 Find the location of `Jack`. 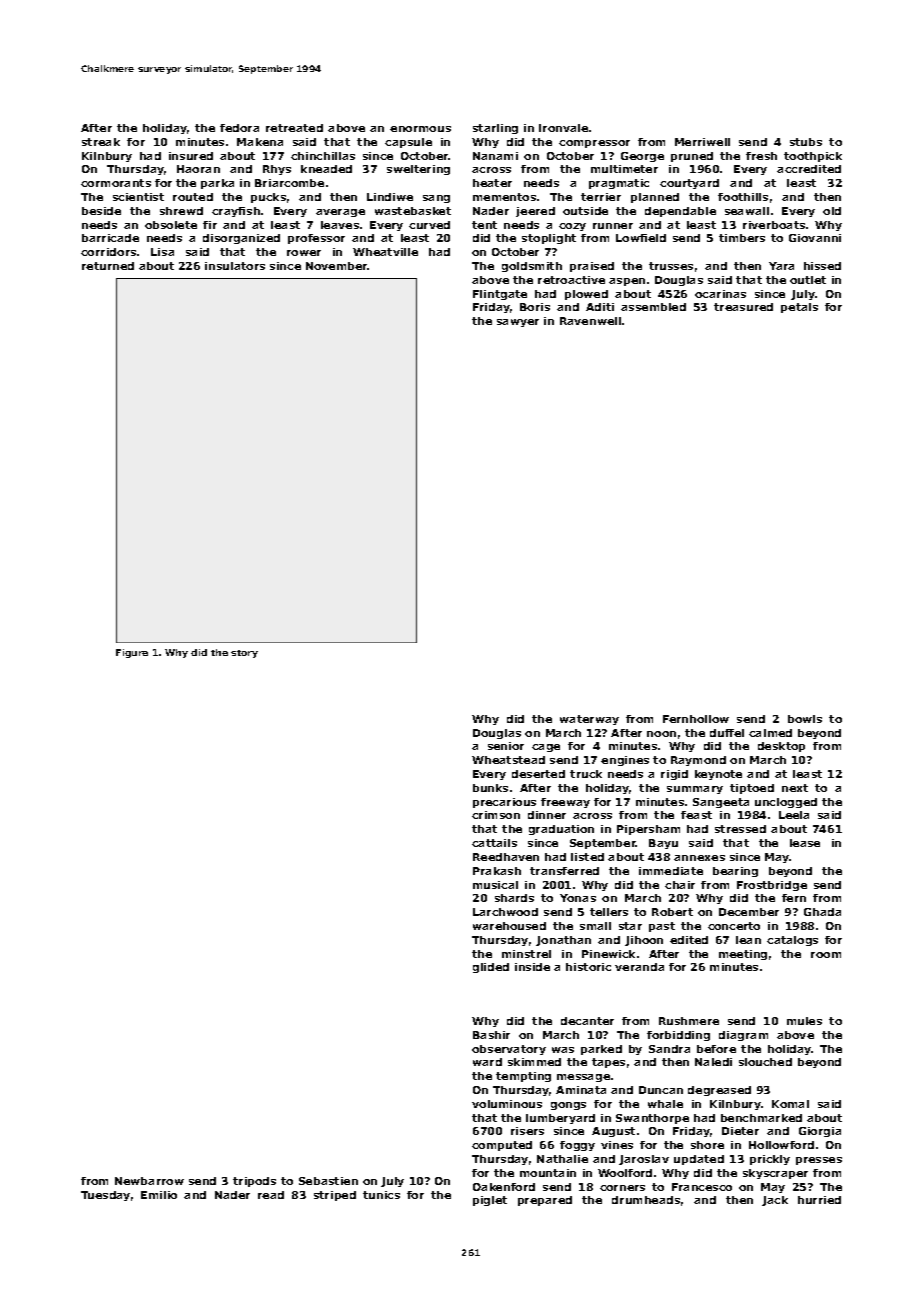

Jack is located at coordinates (775, 1201).
